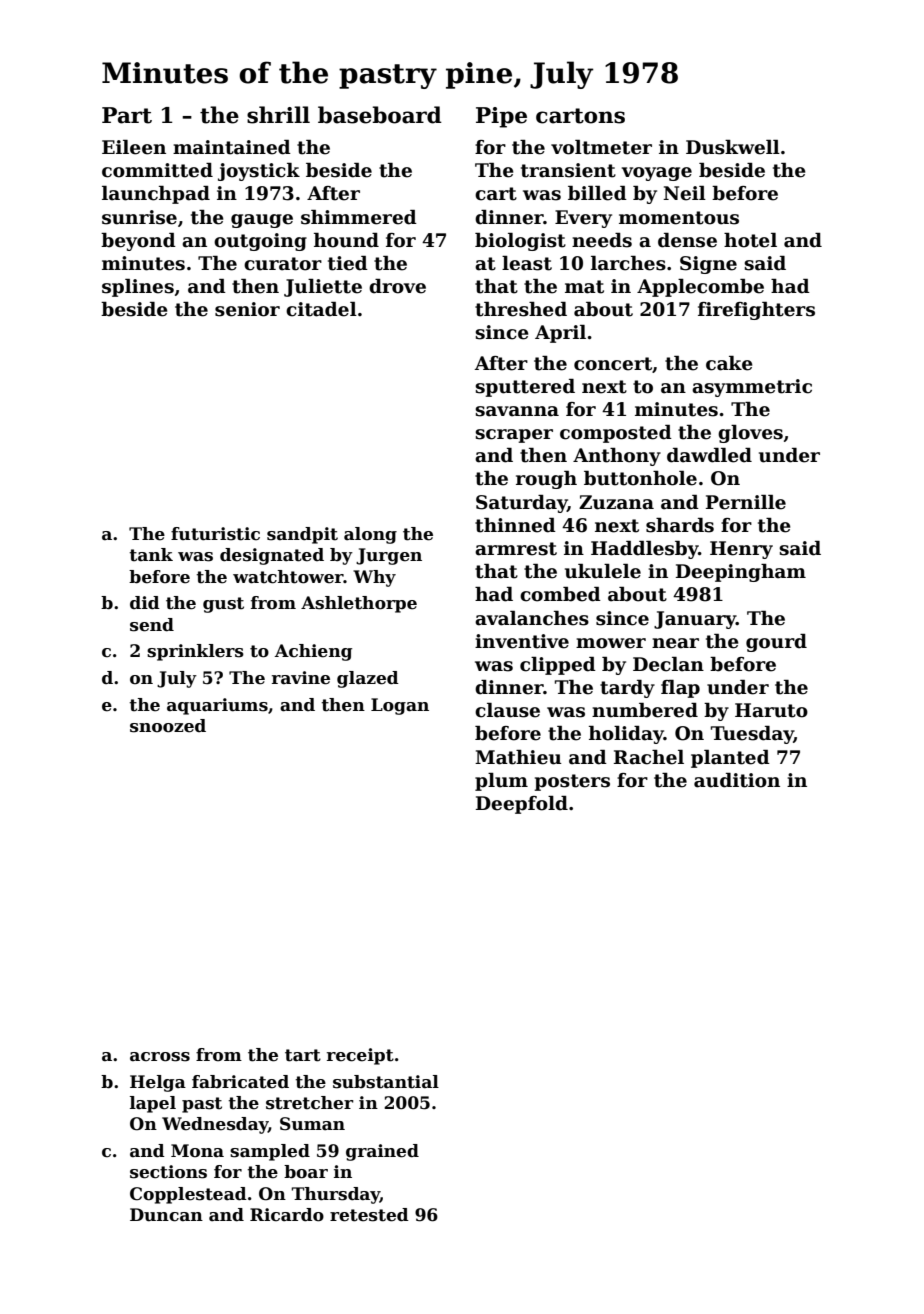 This screenshot has width=924, height=1314. I want to click on holiday, so click(626, 735).
